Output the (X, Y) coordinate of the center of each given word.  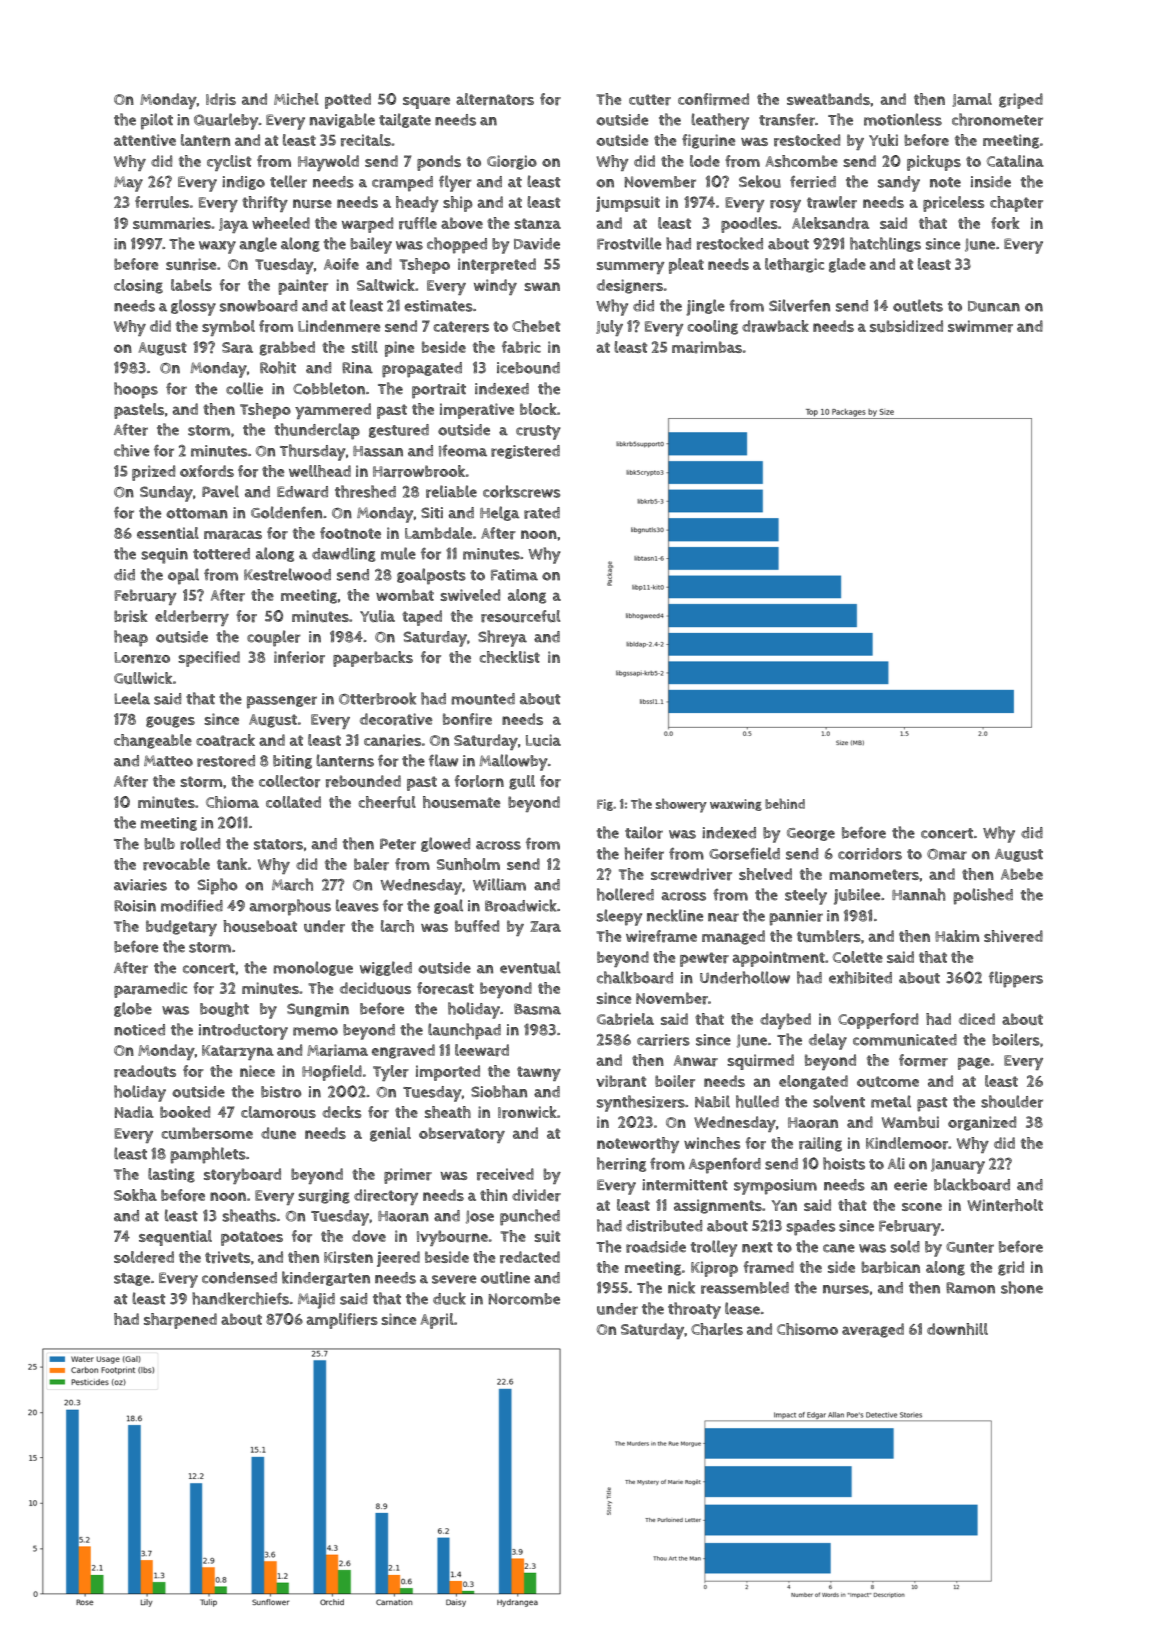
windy (495, 287)
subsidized (906, 326)
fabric (521, 347)
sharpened (180, 1321)
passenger (282, 702)
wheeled (281, 223)
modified (192, 905)
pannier (796, 918)
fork (1005, 223)
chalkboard (635, 977)
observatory (462, 1135)
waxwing (736, 805)
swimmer (980, 326)
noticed (139, 1030)
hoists (844, 1163)
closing (138, 286)
